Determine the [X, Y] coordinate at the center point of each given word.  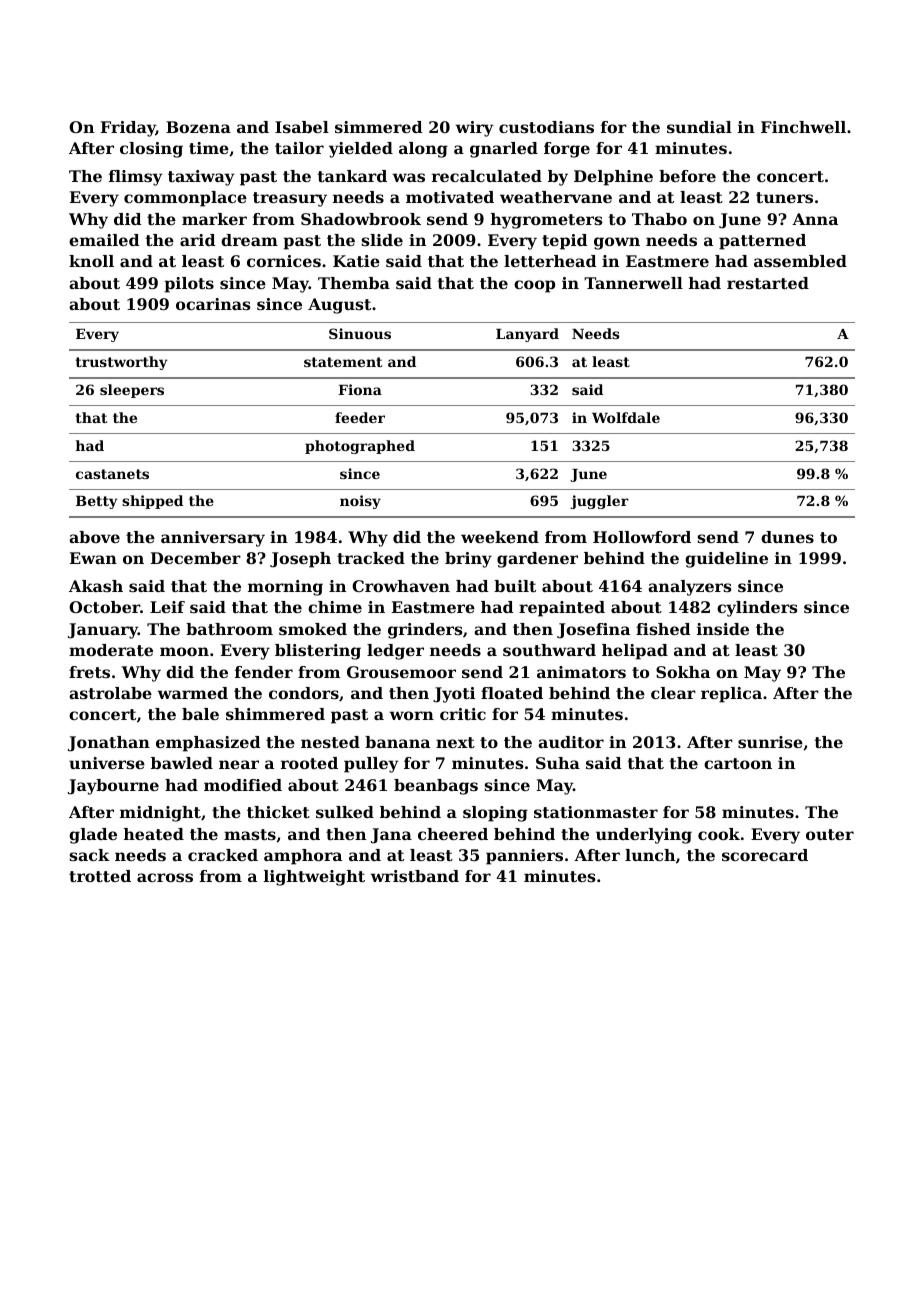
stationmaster [596, 812]
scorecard [765, 855]
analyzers [690, 588]
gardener [537, 560]
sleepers [132, 391]
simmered [378, 127]
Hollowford [642, 537]
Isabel [302, 127]
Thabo [659, 219]
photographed [360, 447]
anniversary [213, 539]
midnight [160, 814]
